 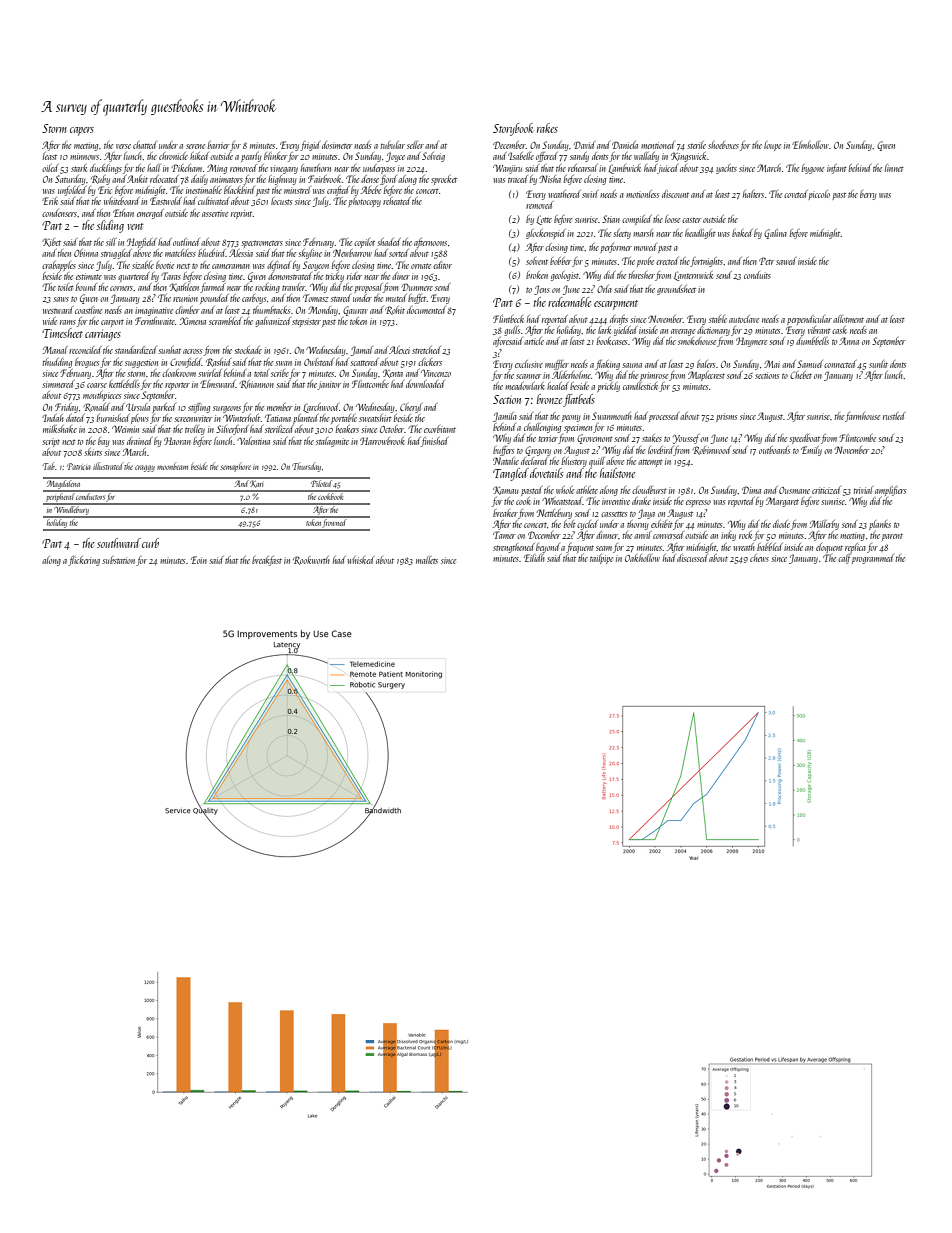 What do you see at coordinates (868, 195) in the screenshot?
I see `berry` at bounding box center [868, 195].
